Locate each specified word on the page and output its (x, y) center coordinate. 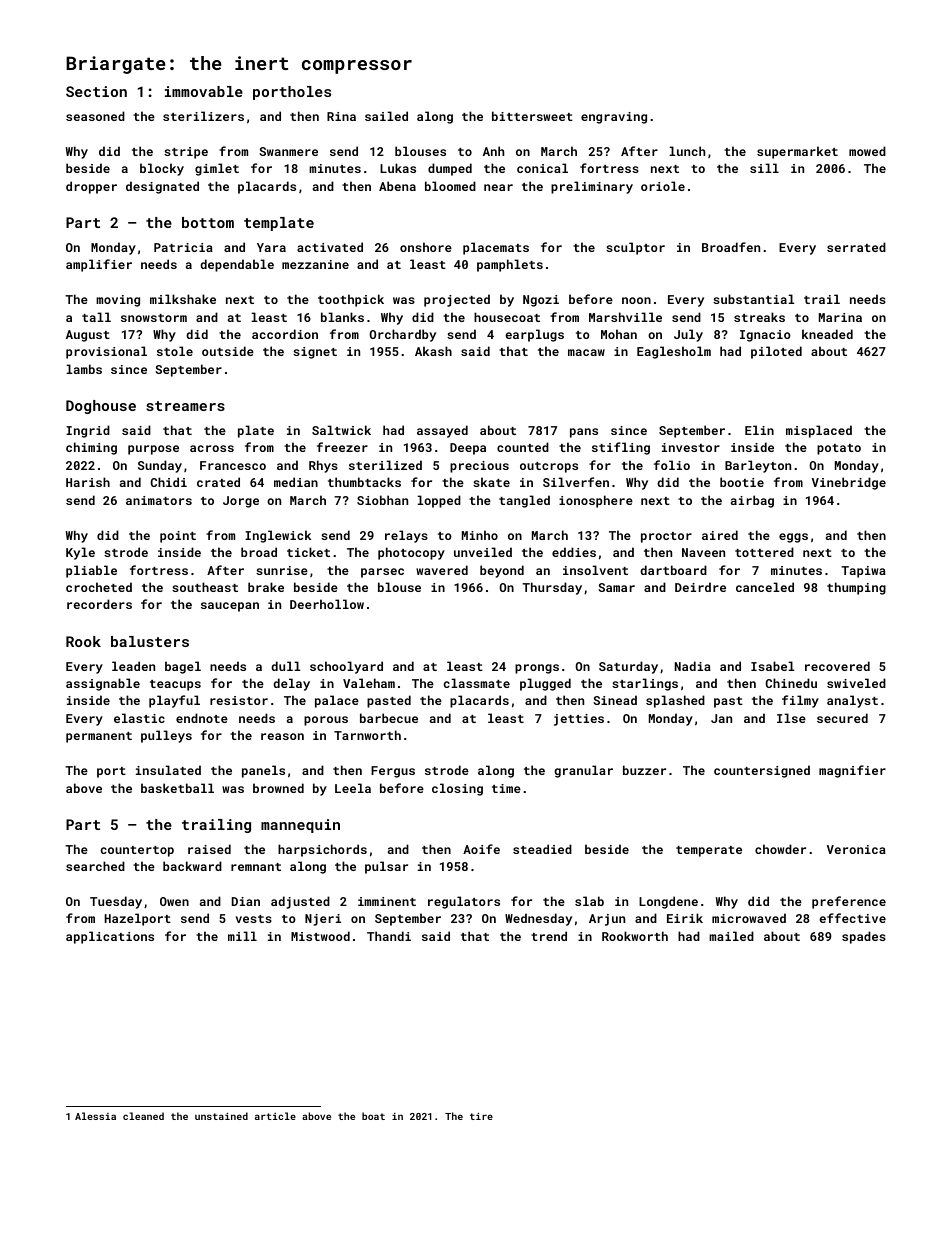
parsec (382, 573)
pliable (91, 571)
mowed (867, 151)
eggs (793, 538)
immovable (204, 91)
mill (242, 936)
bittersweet (532, 116)
